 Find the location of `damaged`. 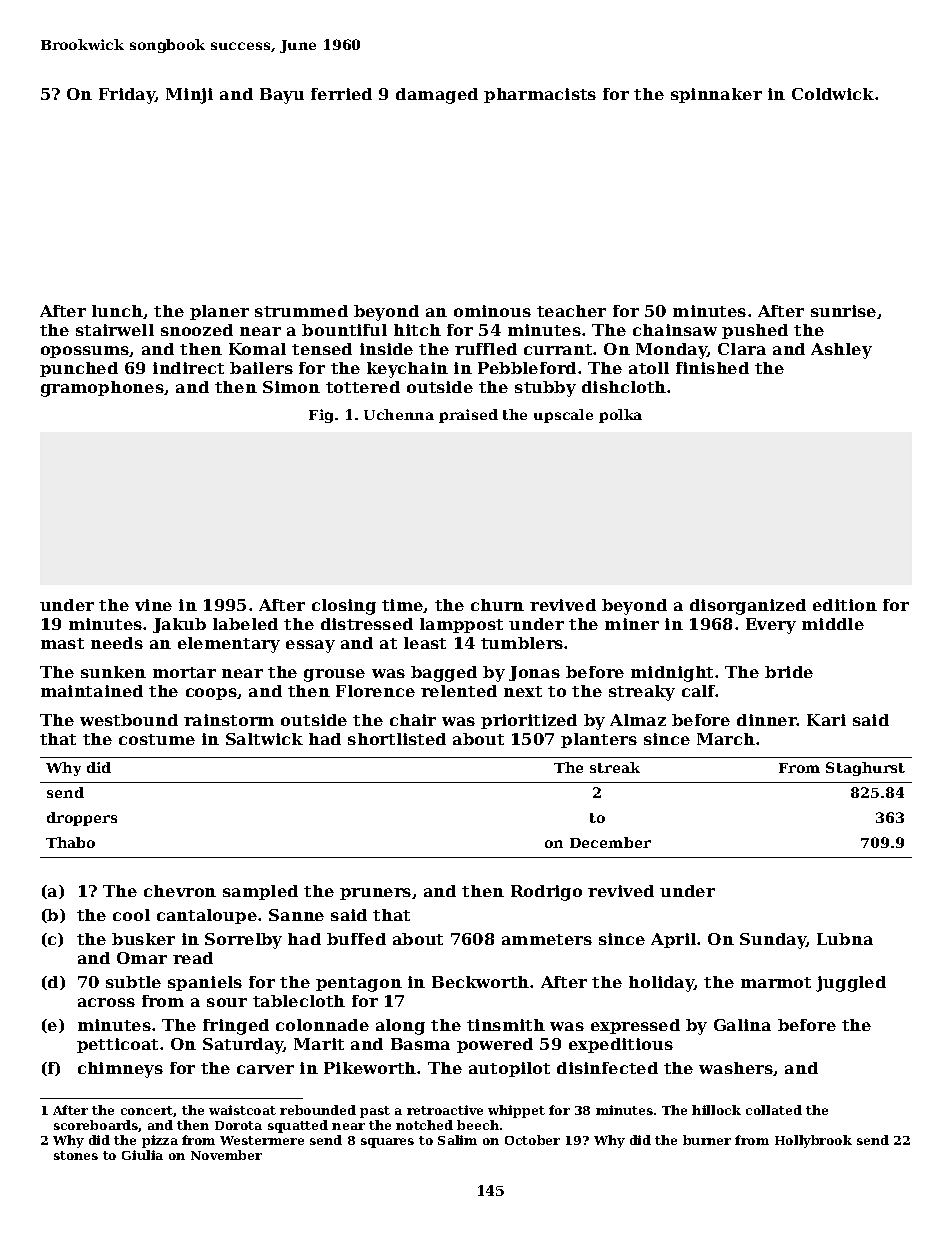

damaged is located at coordinates (437, 96).
